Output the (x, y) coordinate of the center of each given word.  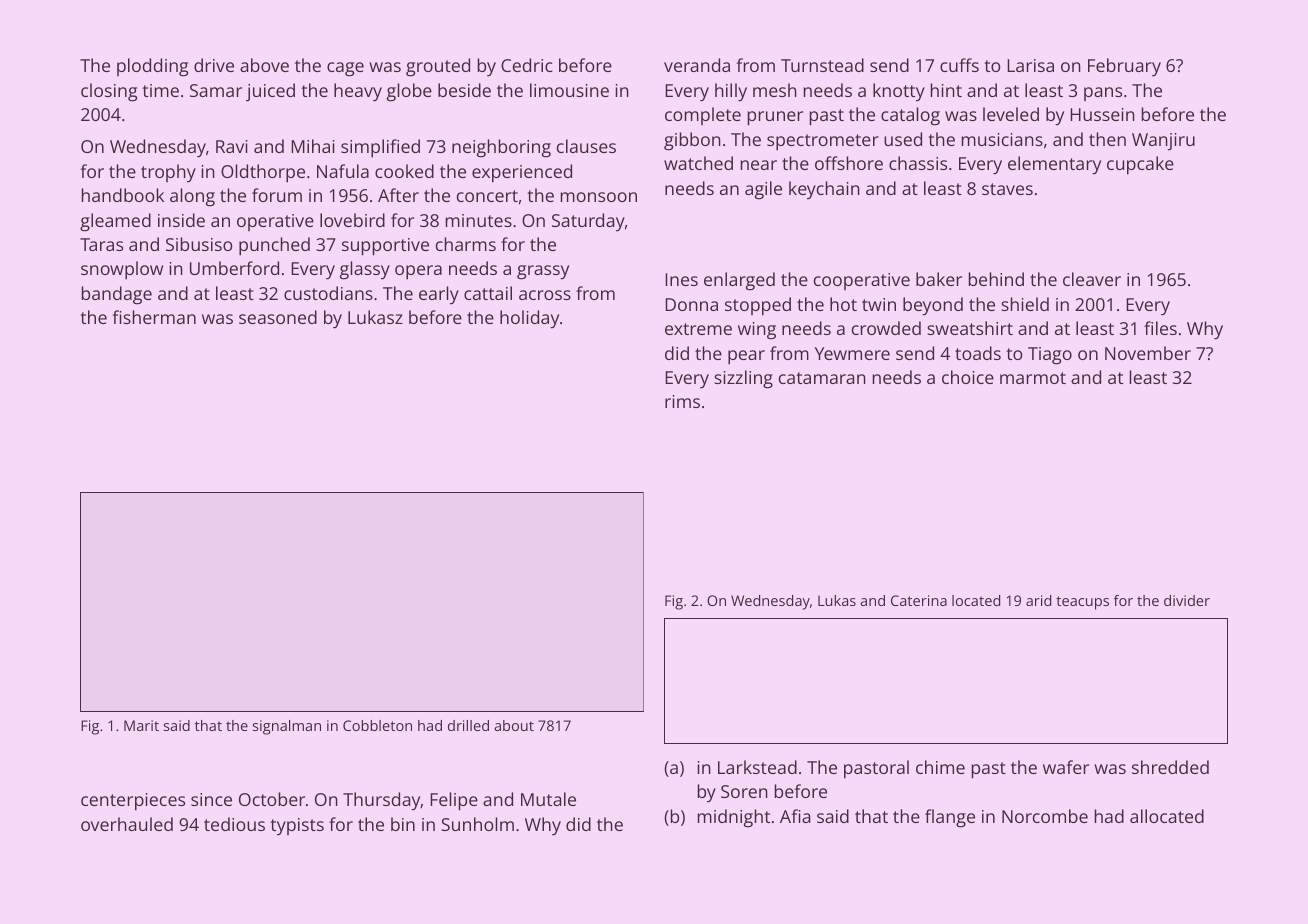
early (439, 295)
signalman (287, 727)
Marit (141, 725)
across (545, 295)
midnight (734, 818)
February (1124, 67)
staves (1007, 189)
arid (1038, 600)
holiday (529, 319)
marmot (1033, 378)
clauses (586, 146)
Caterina (919, 600)
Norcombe (1045, 816)
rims (682, 401)
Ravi (232, 146)
